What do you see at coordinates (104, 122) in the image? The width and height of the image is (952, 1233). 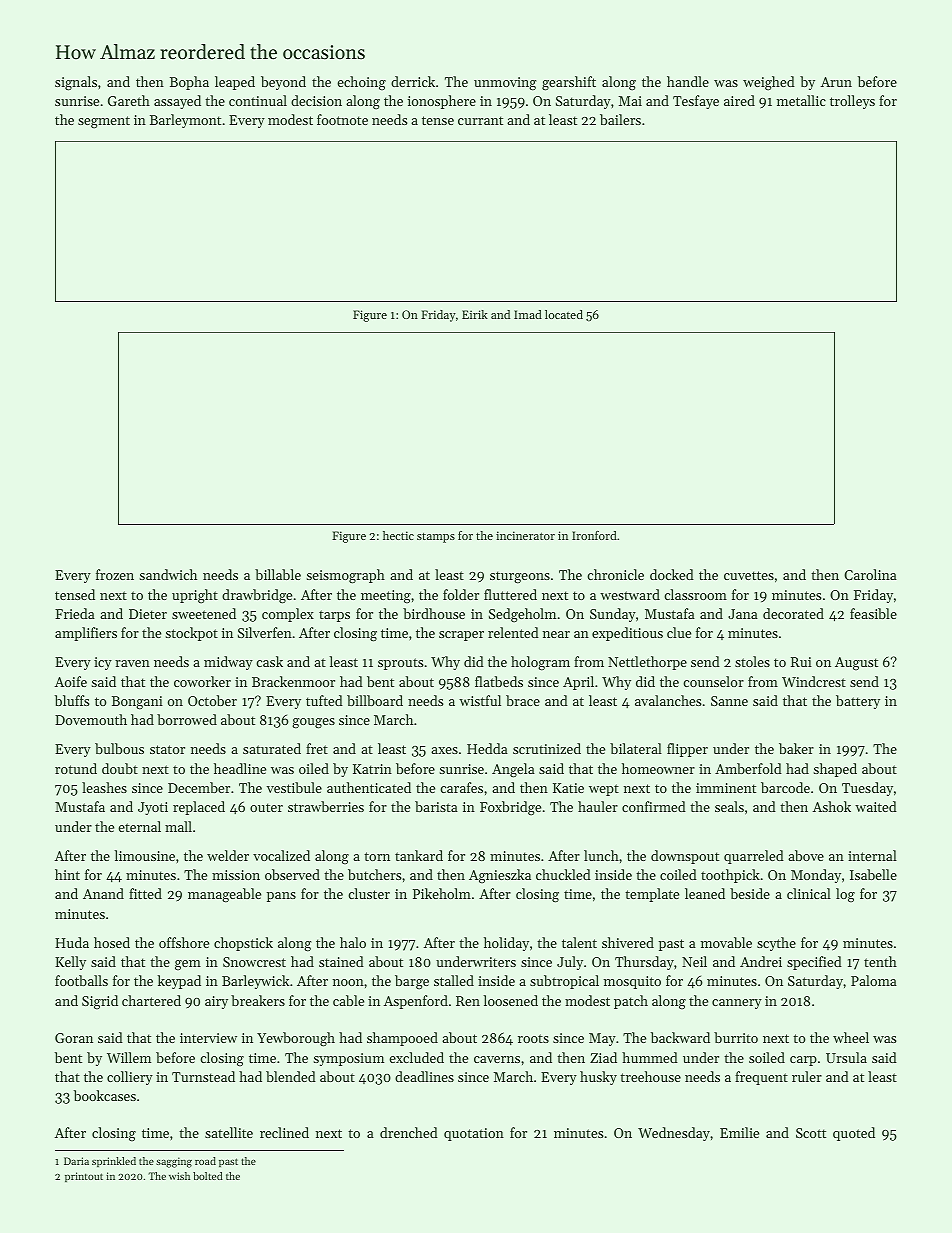 I see `segment` at bounding box center [104, 122].
